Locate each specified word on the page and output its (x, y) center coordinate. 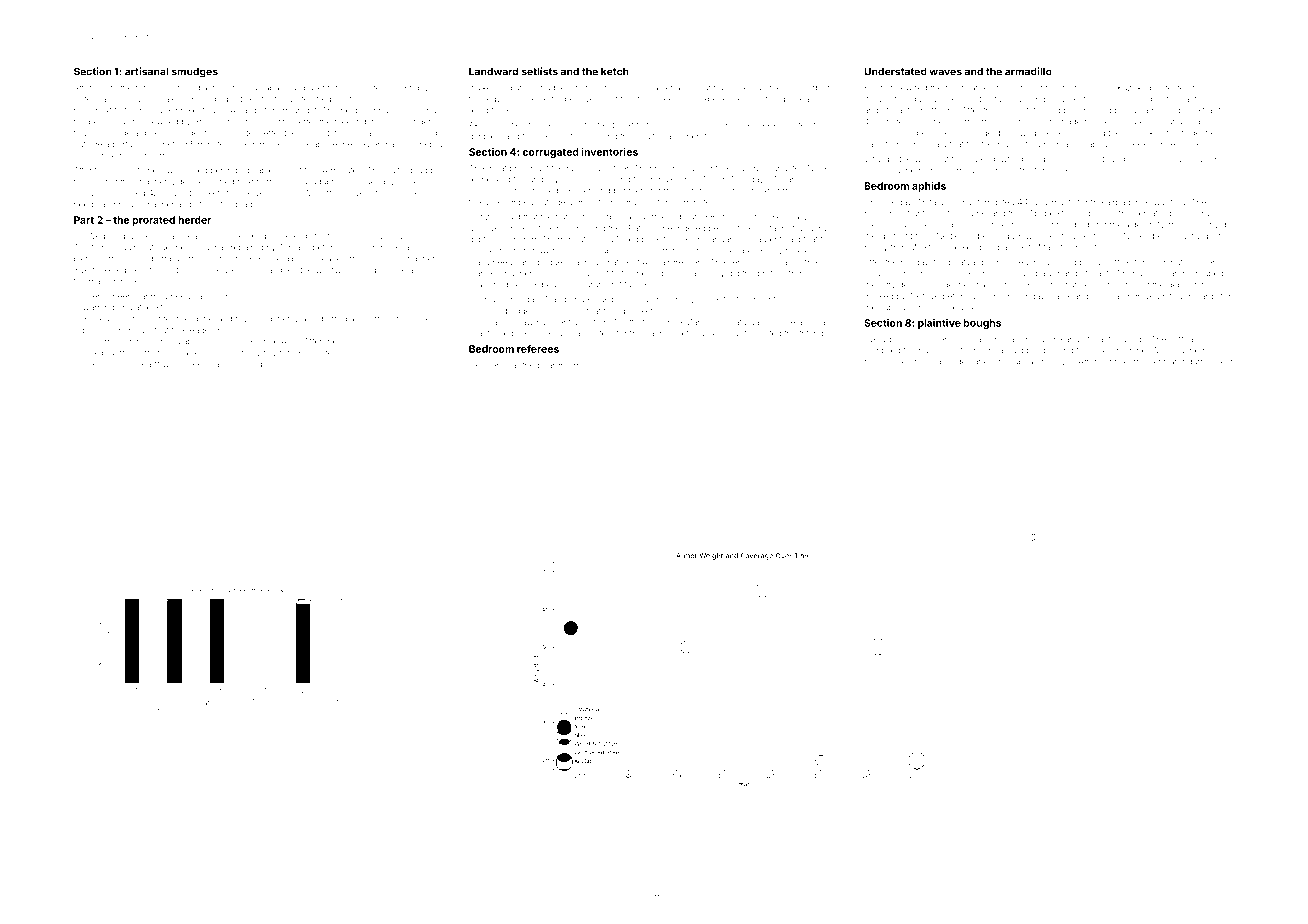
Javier (661, 87)
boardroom (559, 365)
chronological (249, 365)
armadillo (1028, 71)
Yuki (82, 270)
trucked (878, 296)
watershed (310, 99)
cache (586, 180)
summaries (1077, 159)
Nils (81, 155)
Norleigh (902, 362)
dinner (983, 297)
